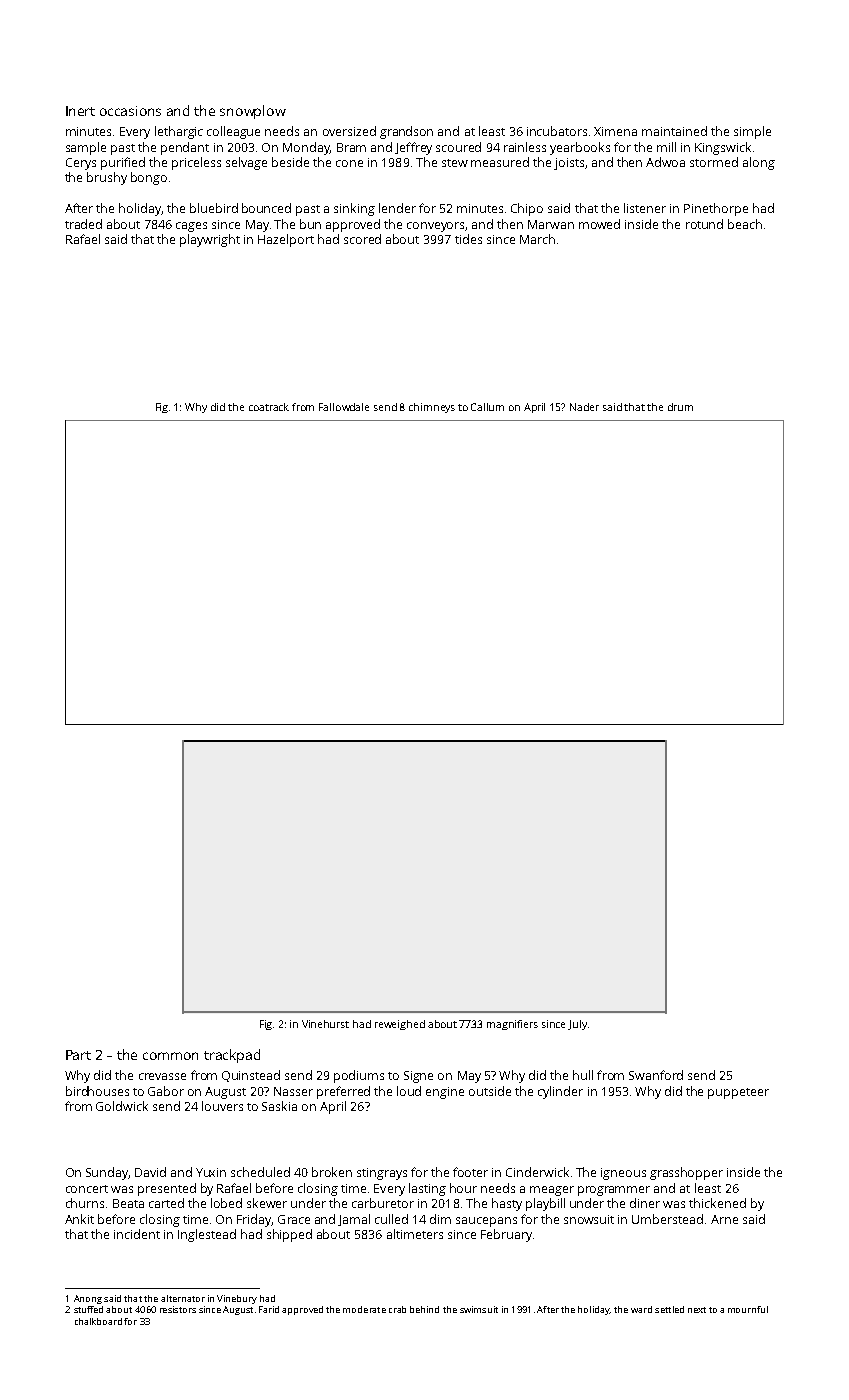  What do you see at coordinates (130, 111) in the screenshot?
I see `occasions` at bounding box center [130, 111].
